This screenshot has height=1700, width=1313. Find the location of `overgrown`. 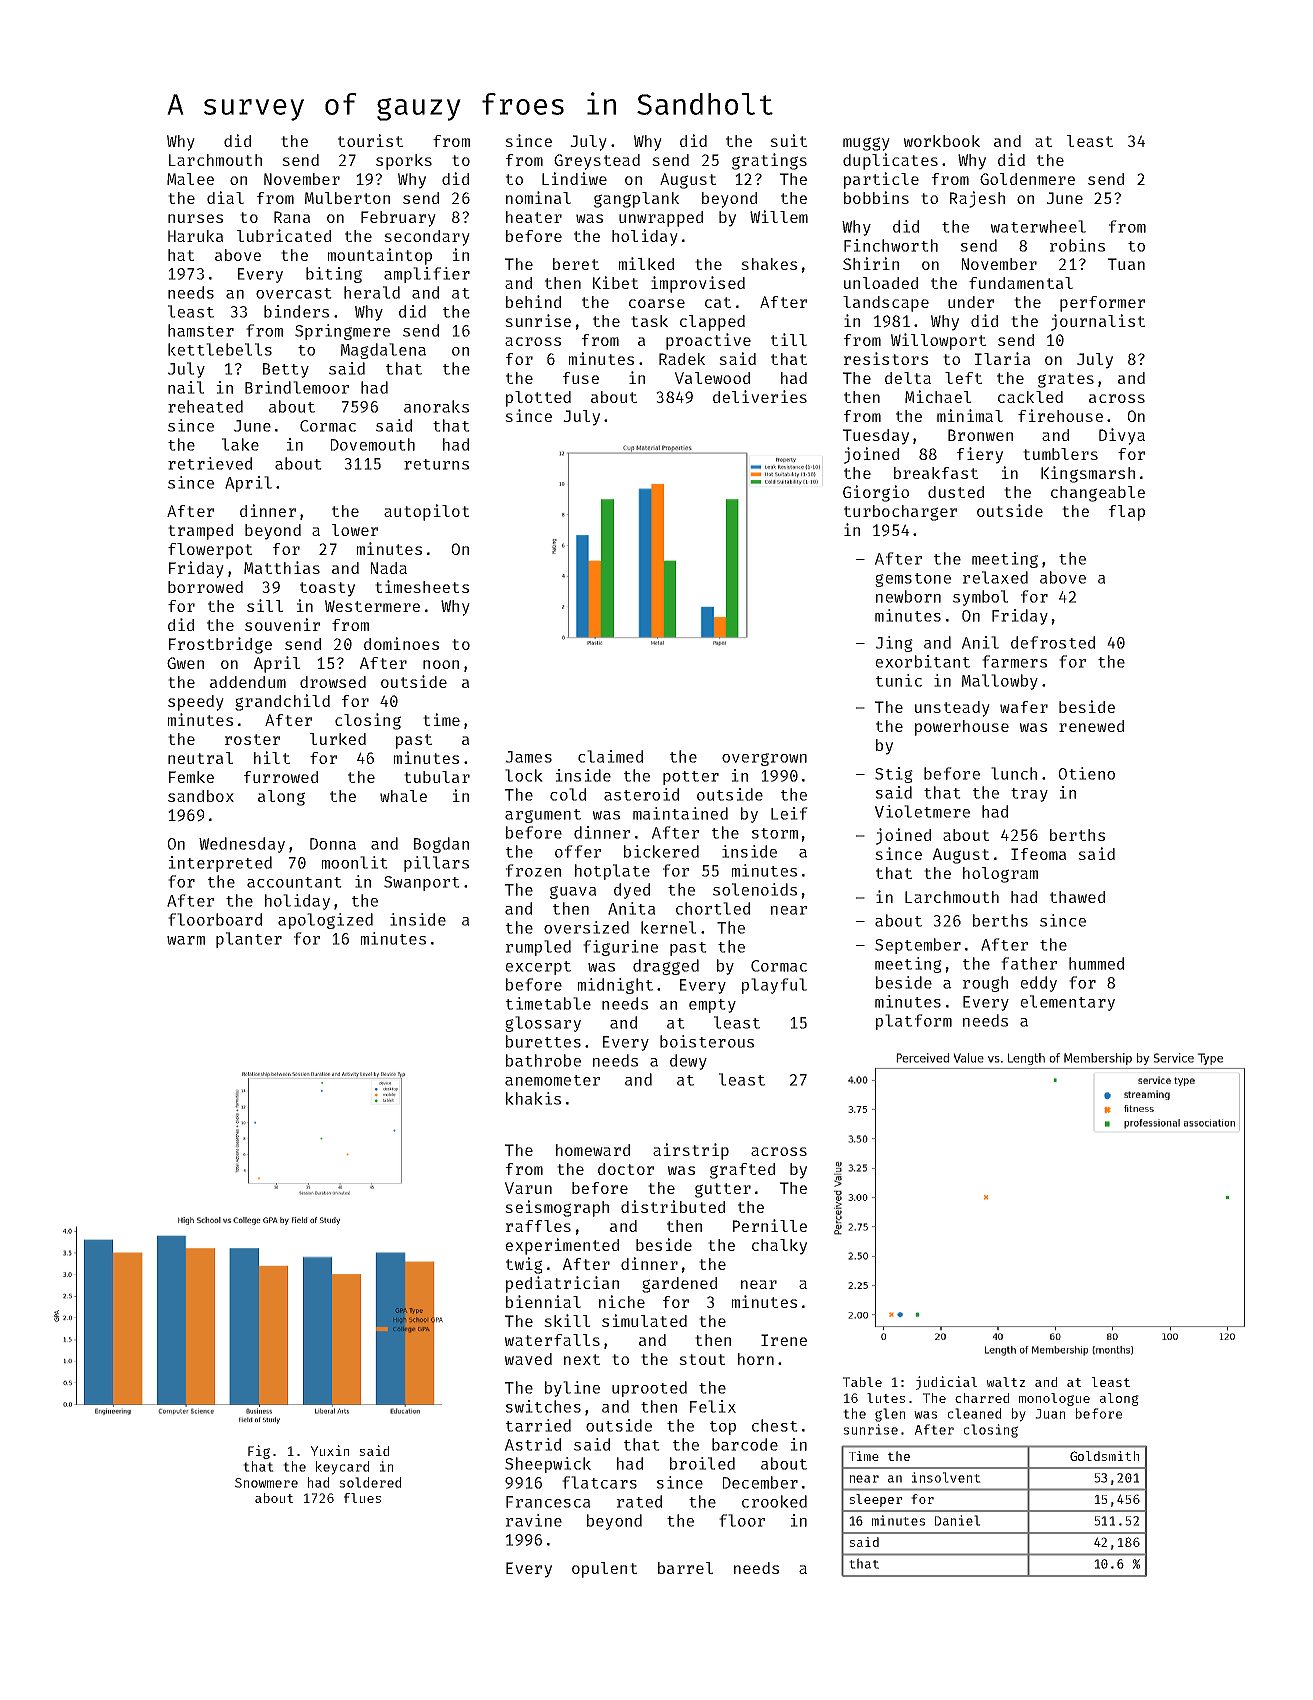

overgrown is located at coordinates (764, 759).
